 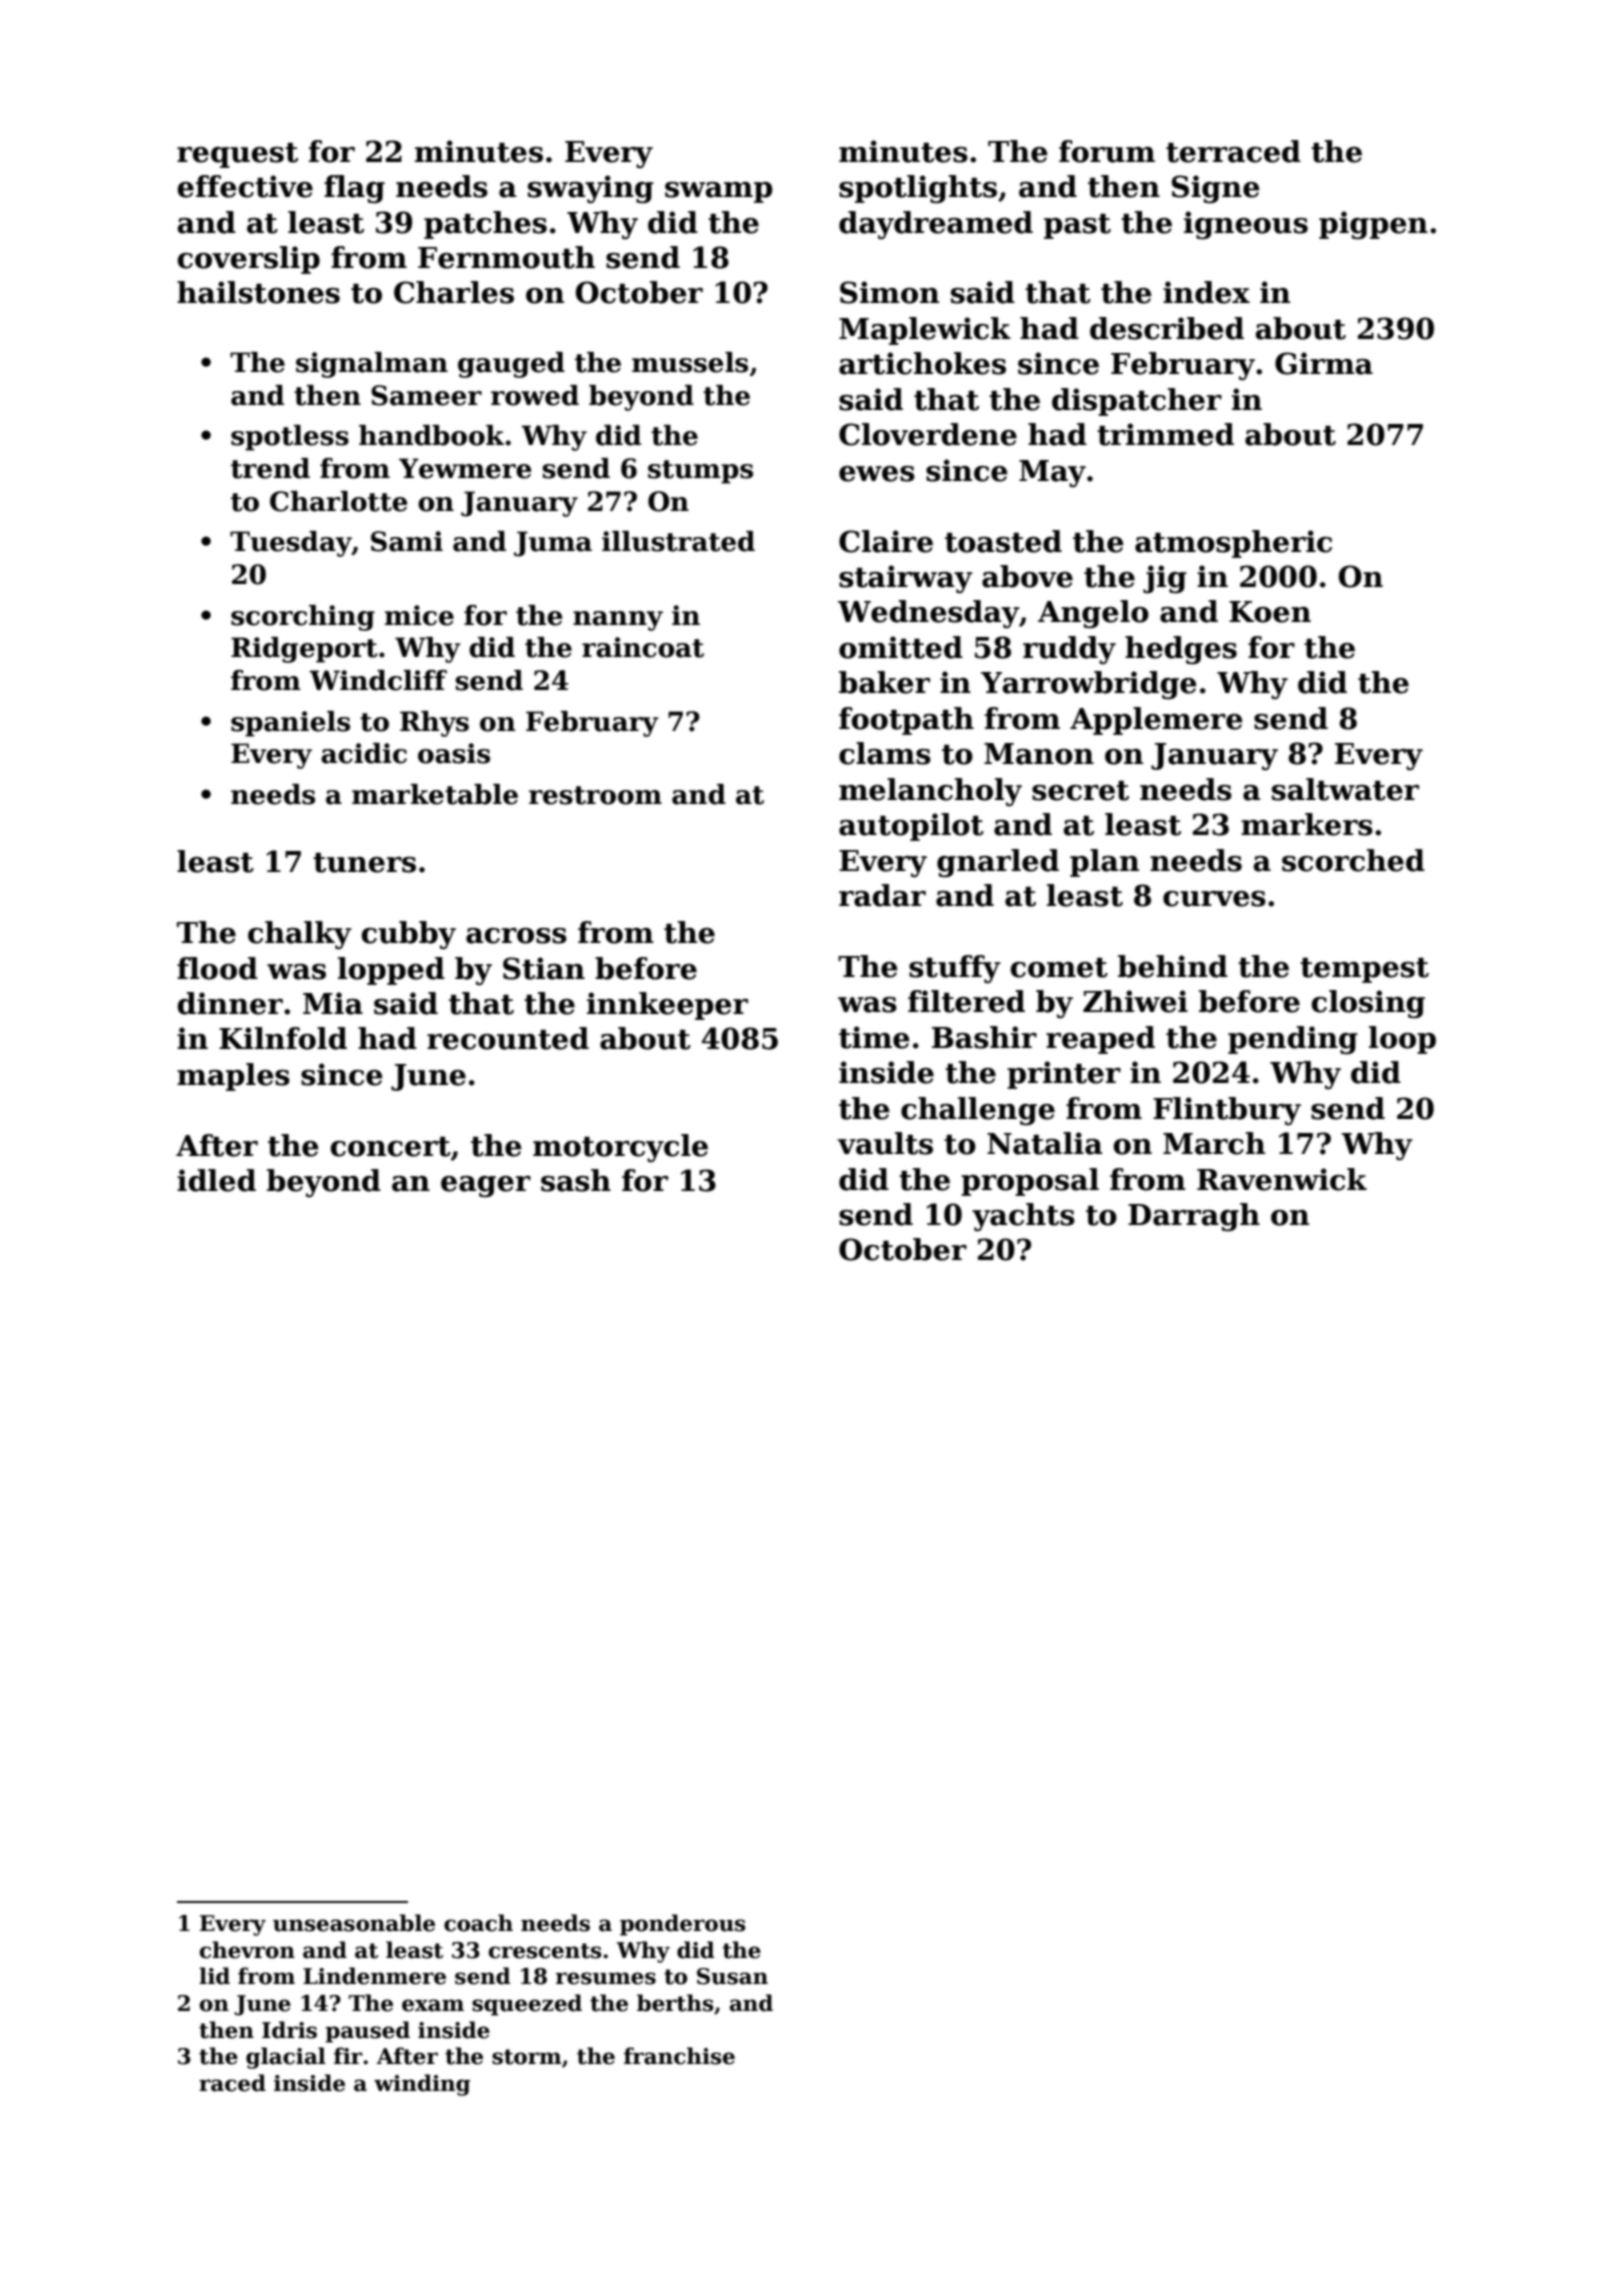 What do you see at coordinates (1233, 544) in the page?
I see `atmospheric` at bounding box center [1233, 544].
